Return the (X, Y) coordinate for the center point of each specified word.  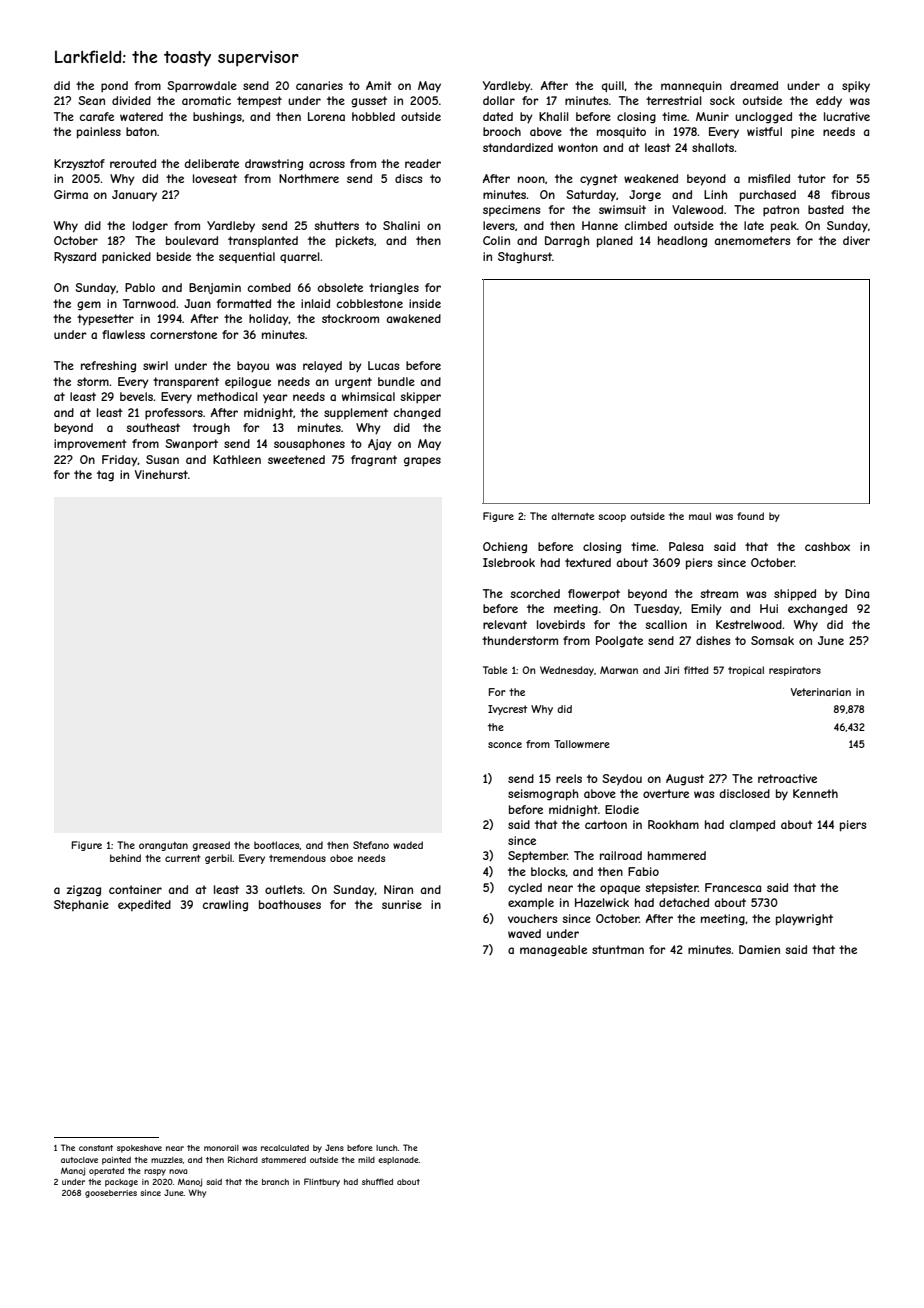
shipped (795, 595)
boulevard (192, 240)
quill (613, 86)
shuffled (377, 1181)
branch (275, 1182)
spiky (856, 87)
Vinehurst (161, 474)
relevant (505, 624)
